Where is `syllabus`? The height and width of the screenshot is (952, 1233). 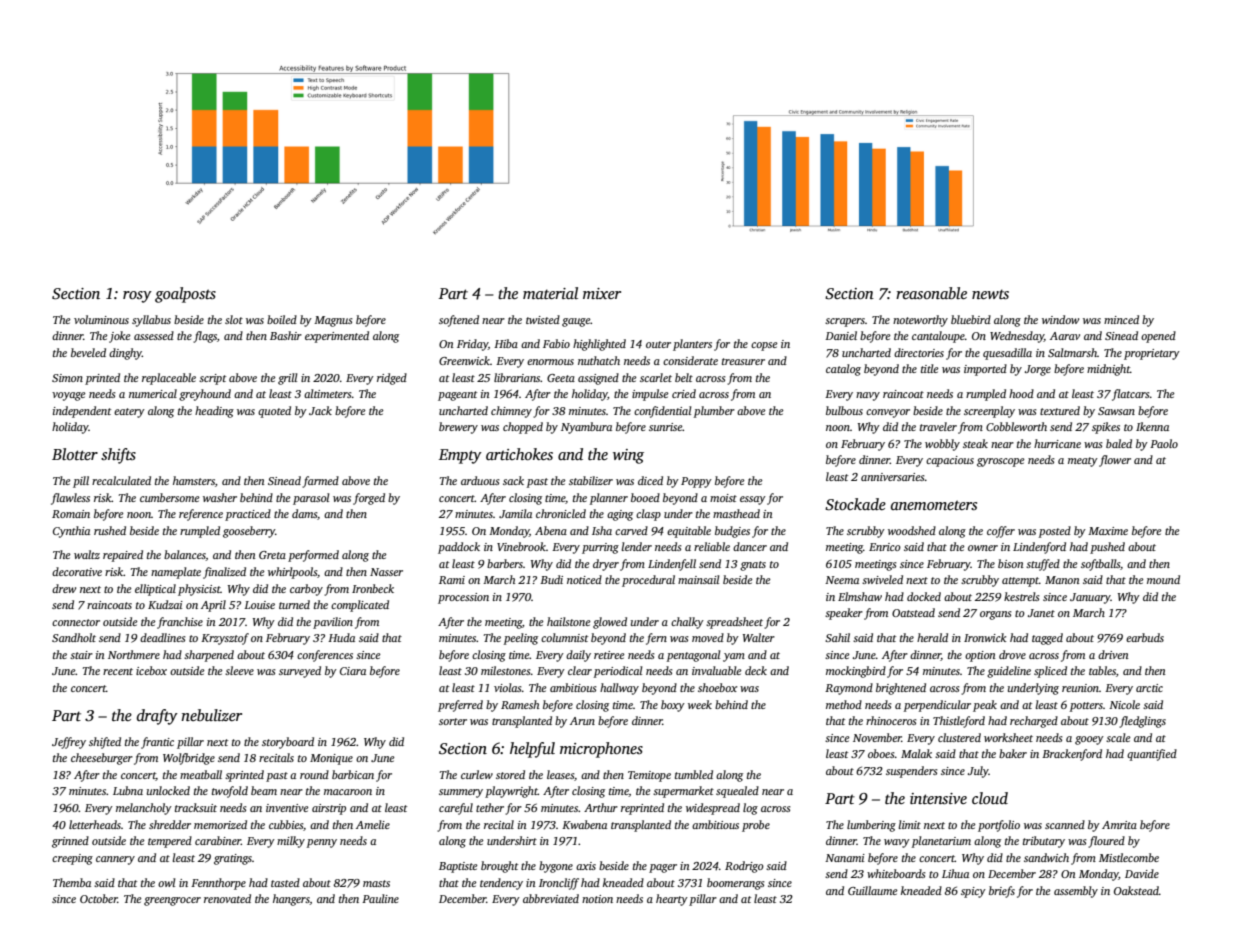
syllabus is located at coordinates (151, 321).
